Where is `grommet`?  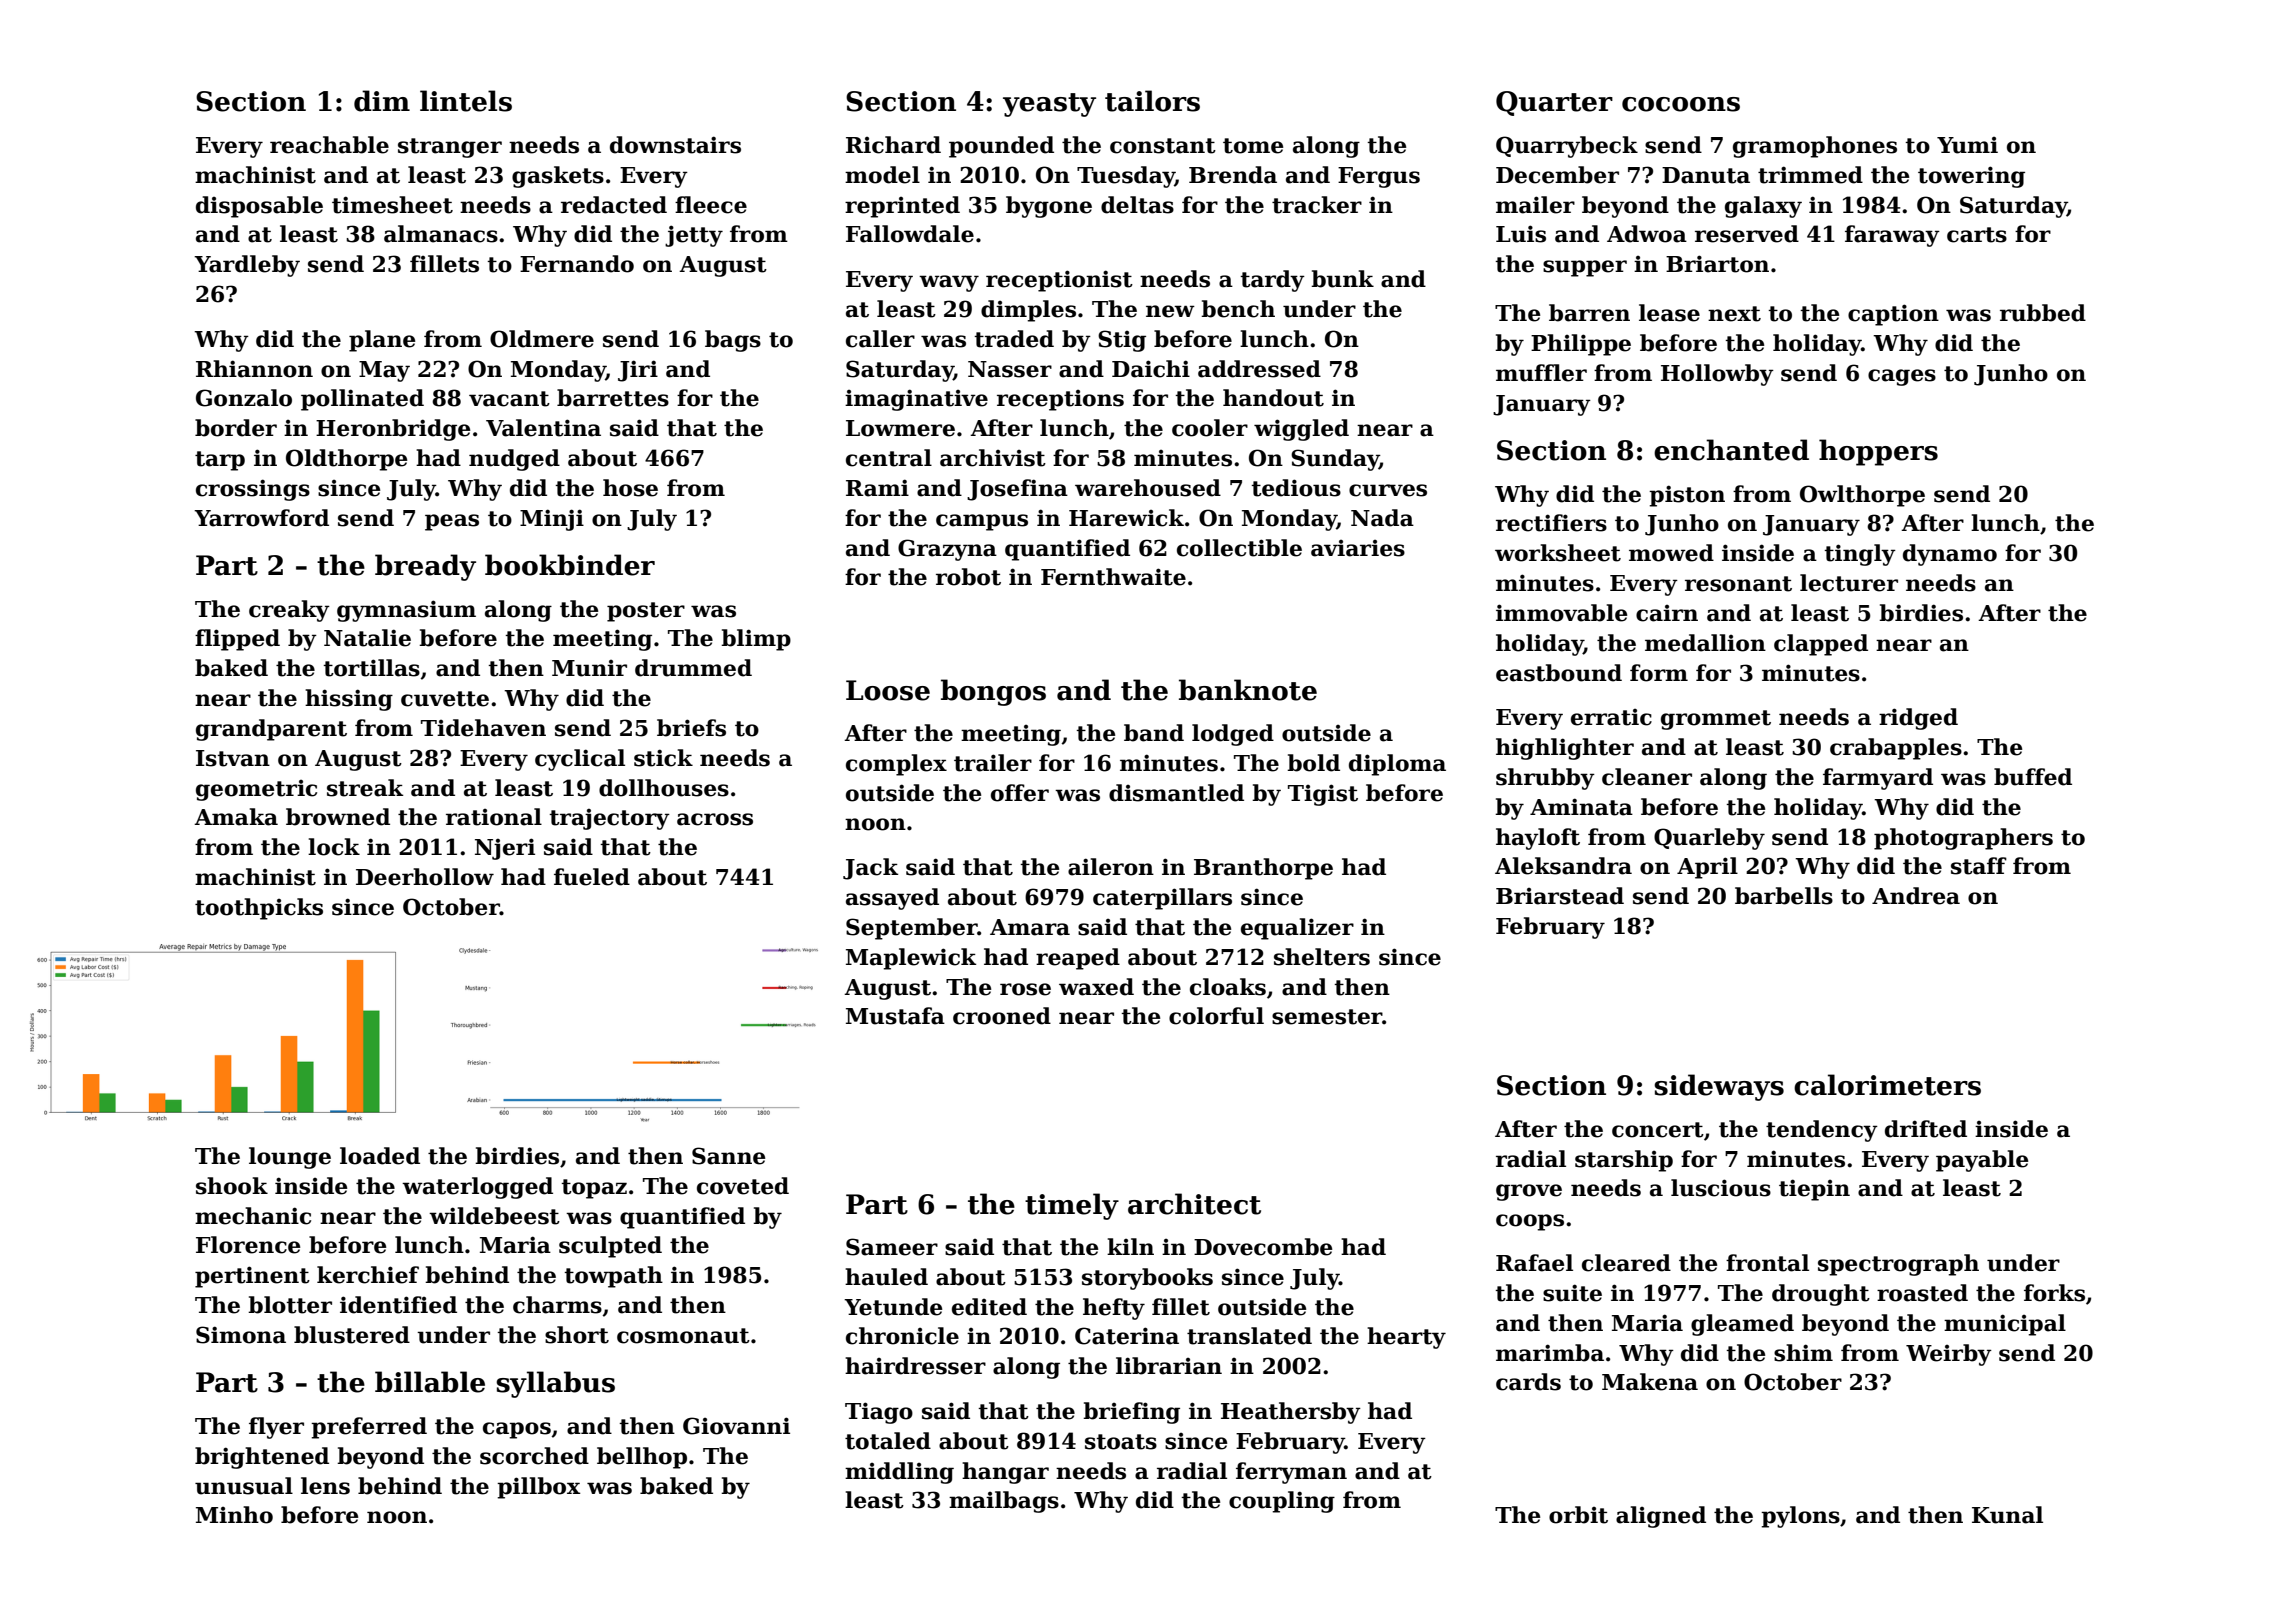
grommet is located at coordinates (1716, 720).
